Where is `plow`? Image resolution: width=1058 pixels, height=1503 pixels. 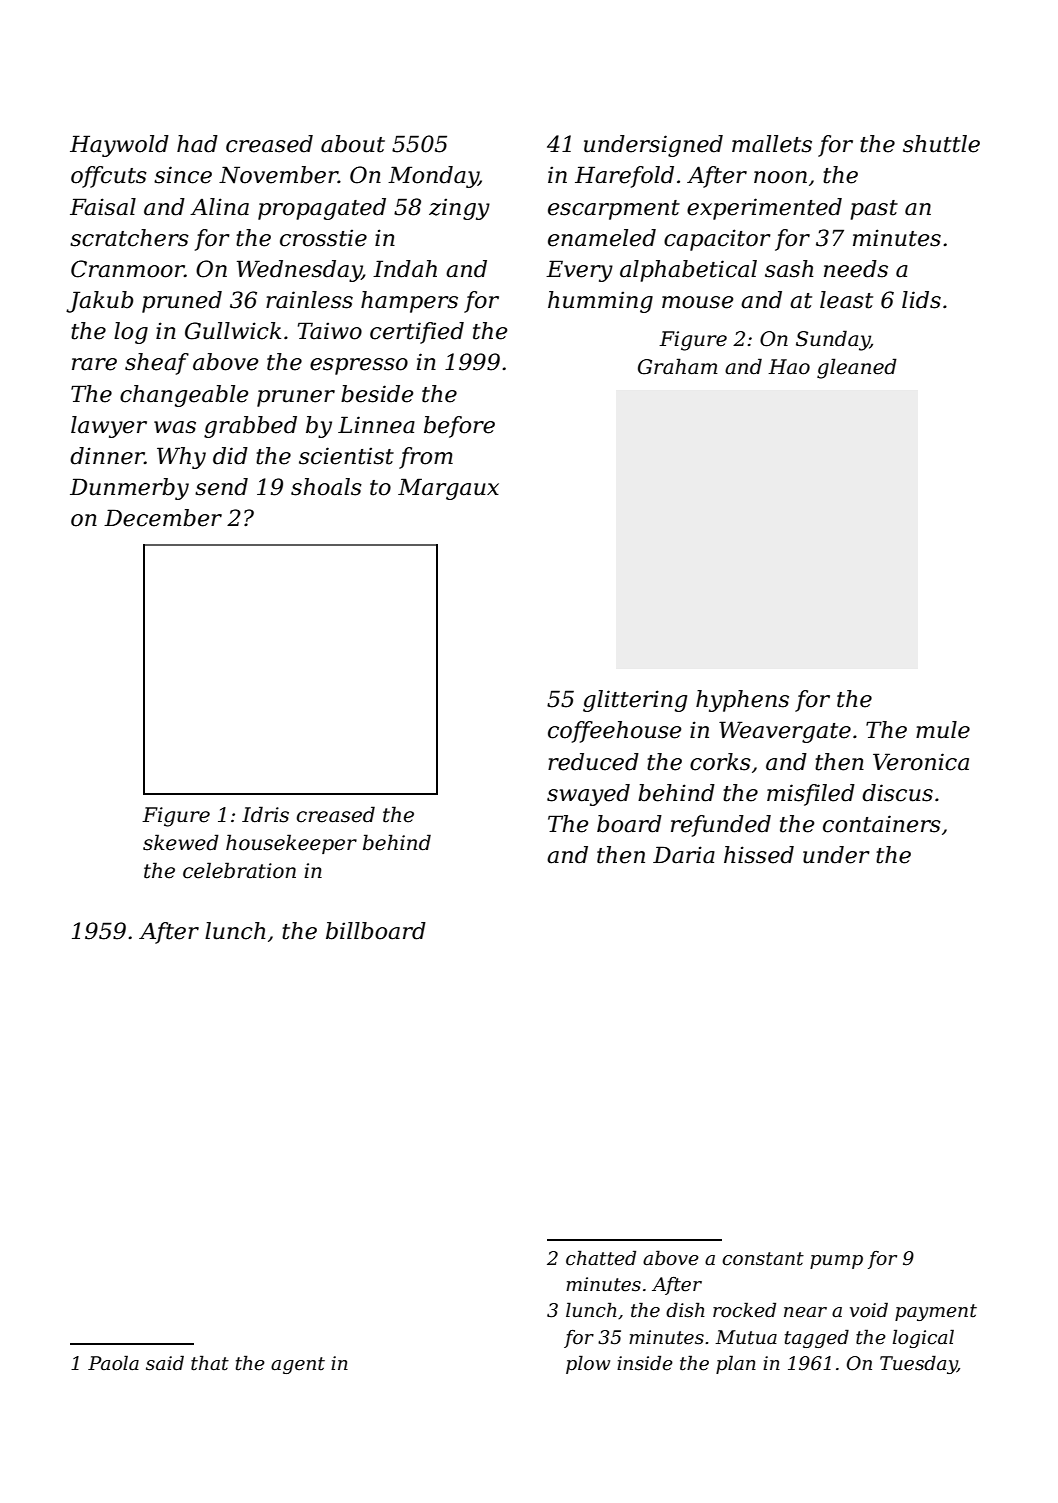
plow is located at coordinates (588, 1364).
